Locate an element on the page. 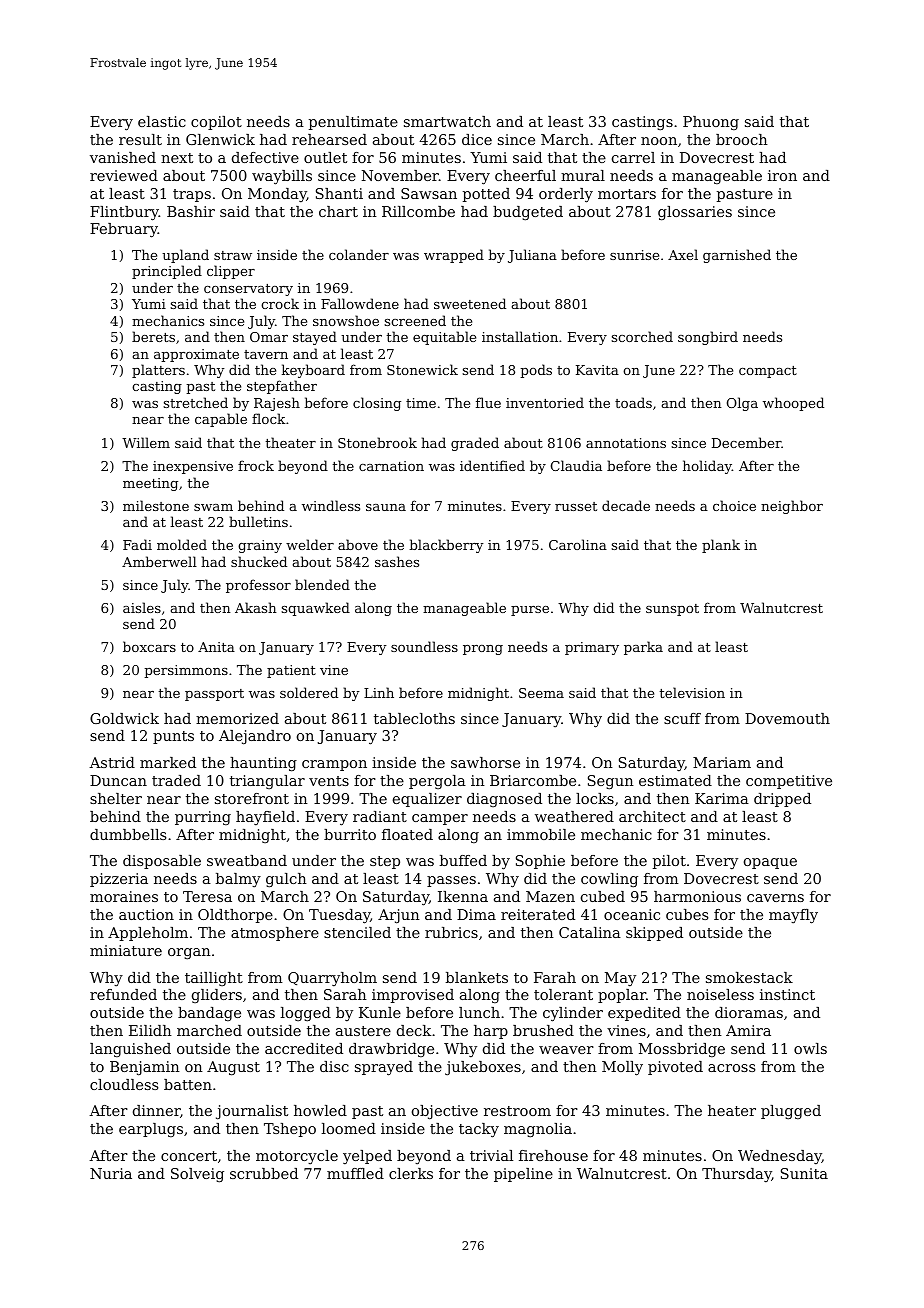  frock is located at coordinates (256, 465).
